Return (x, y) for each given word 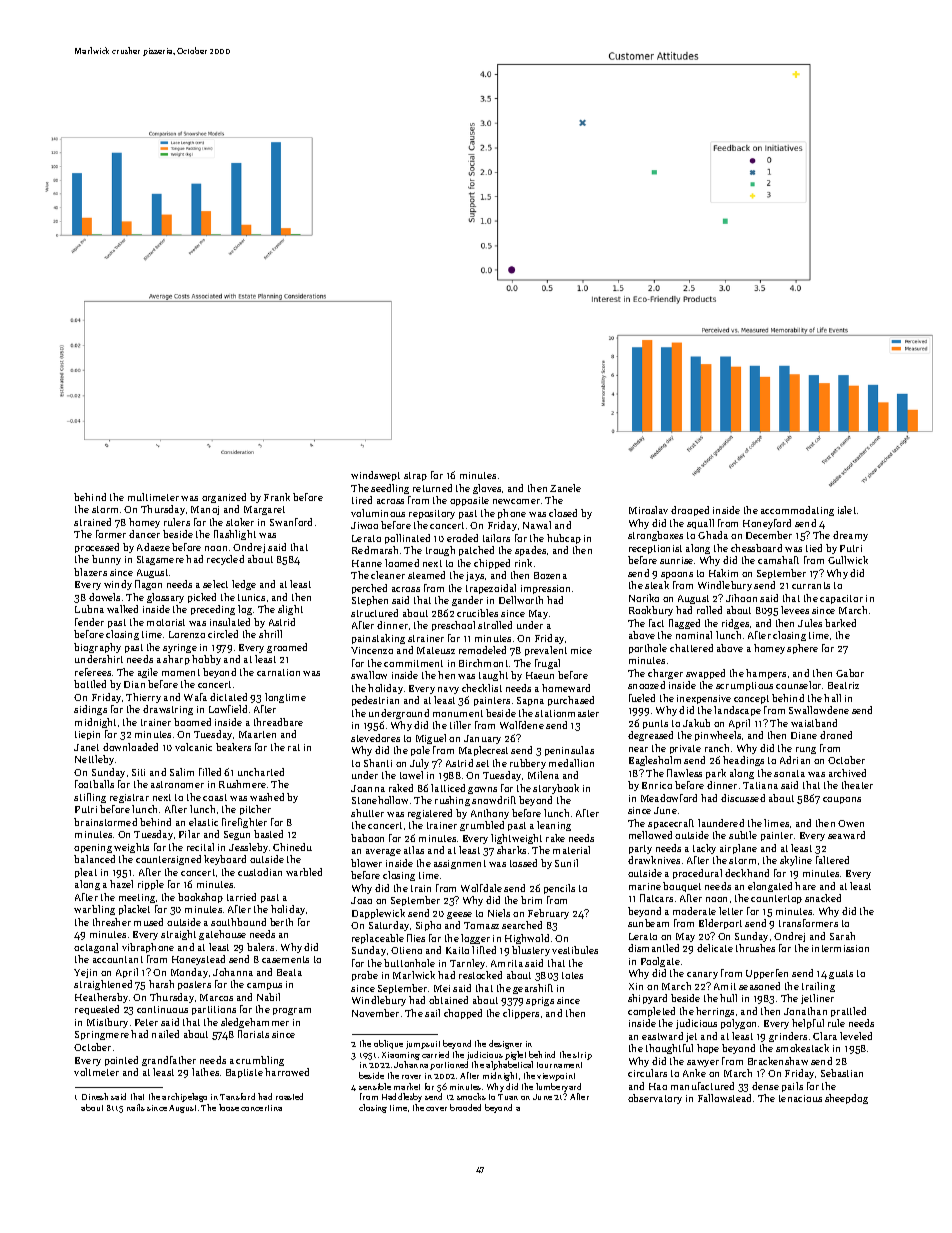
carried (435, 1054)
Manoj (205, 510)
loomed (402, 563)
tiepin (87, 735)
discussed (743, 798)
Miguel (431, 739)
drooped (690, 511)
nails (136, 1107)
